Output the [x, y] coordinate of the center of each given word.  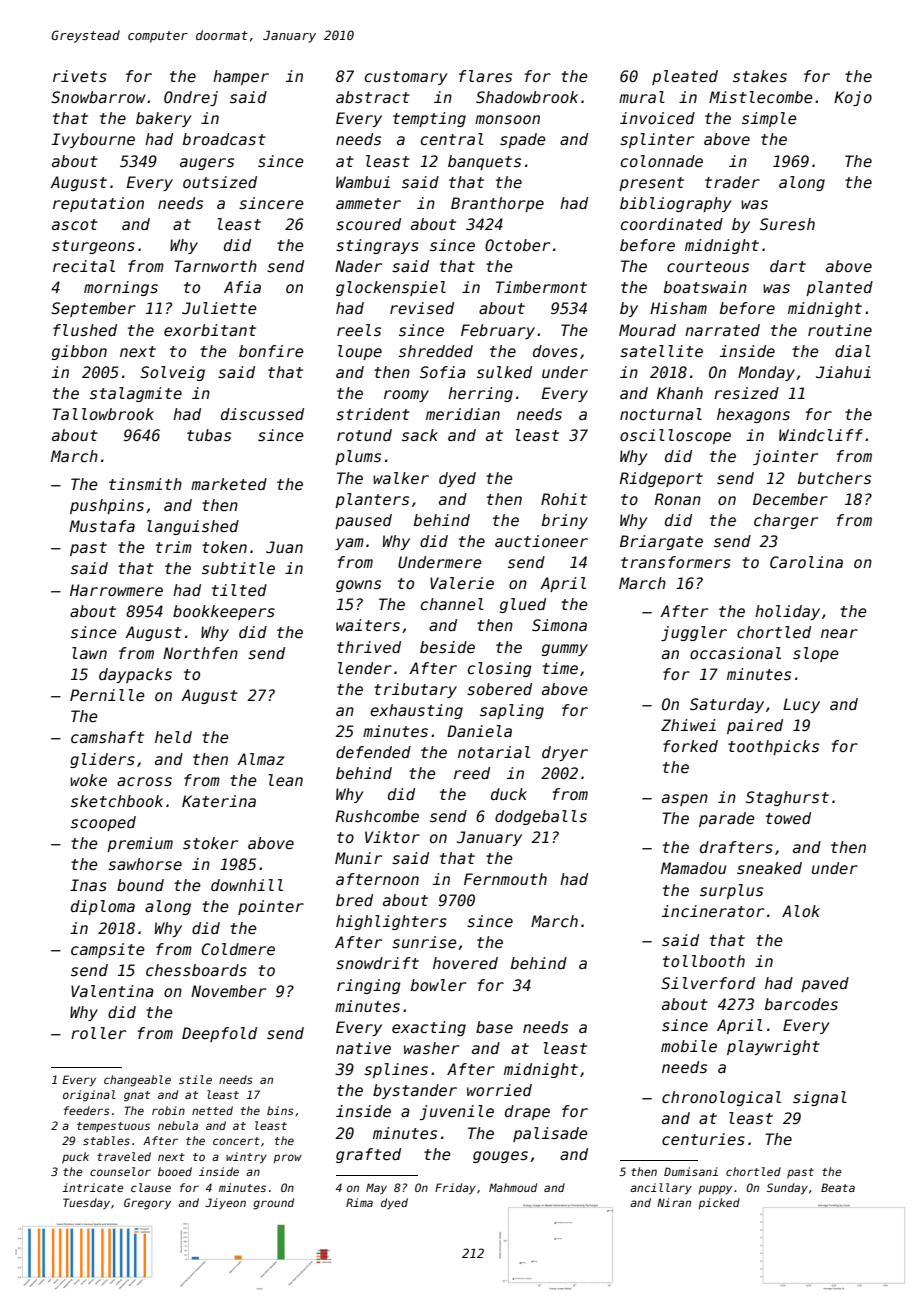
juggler [694, 633]
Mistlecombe [761, 97]
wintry [246, 1158]
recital [84, 266]
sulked [504, 372]
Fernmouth [505, 879]
